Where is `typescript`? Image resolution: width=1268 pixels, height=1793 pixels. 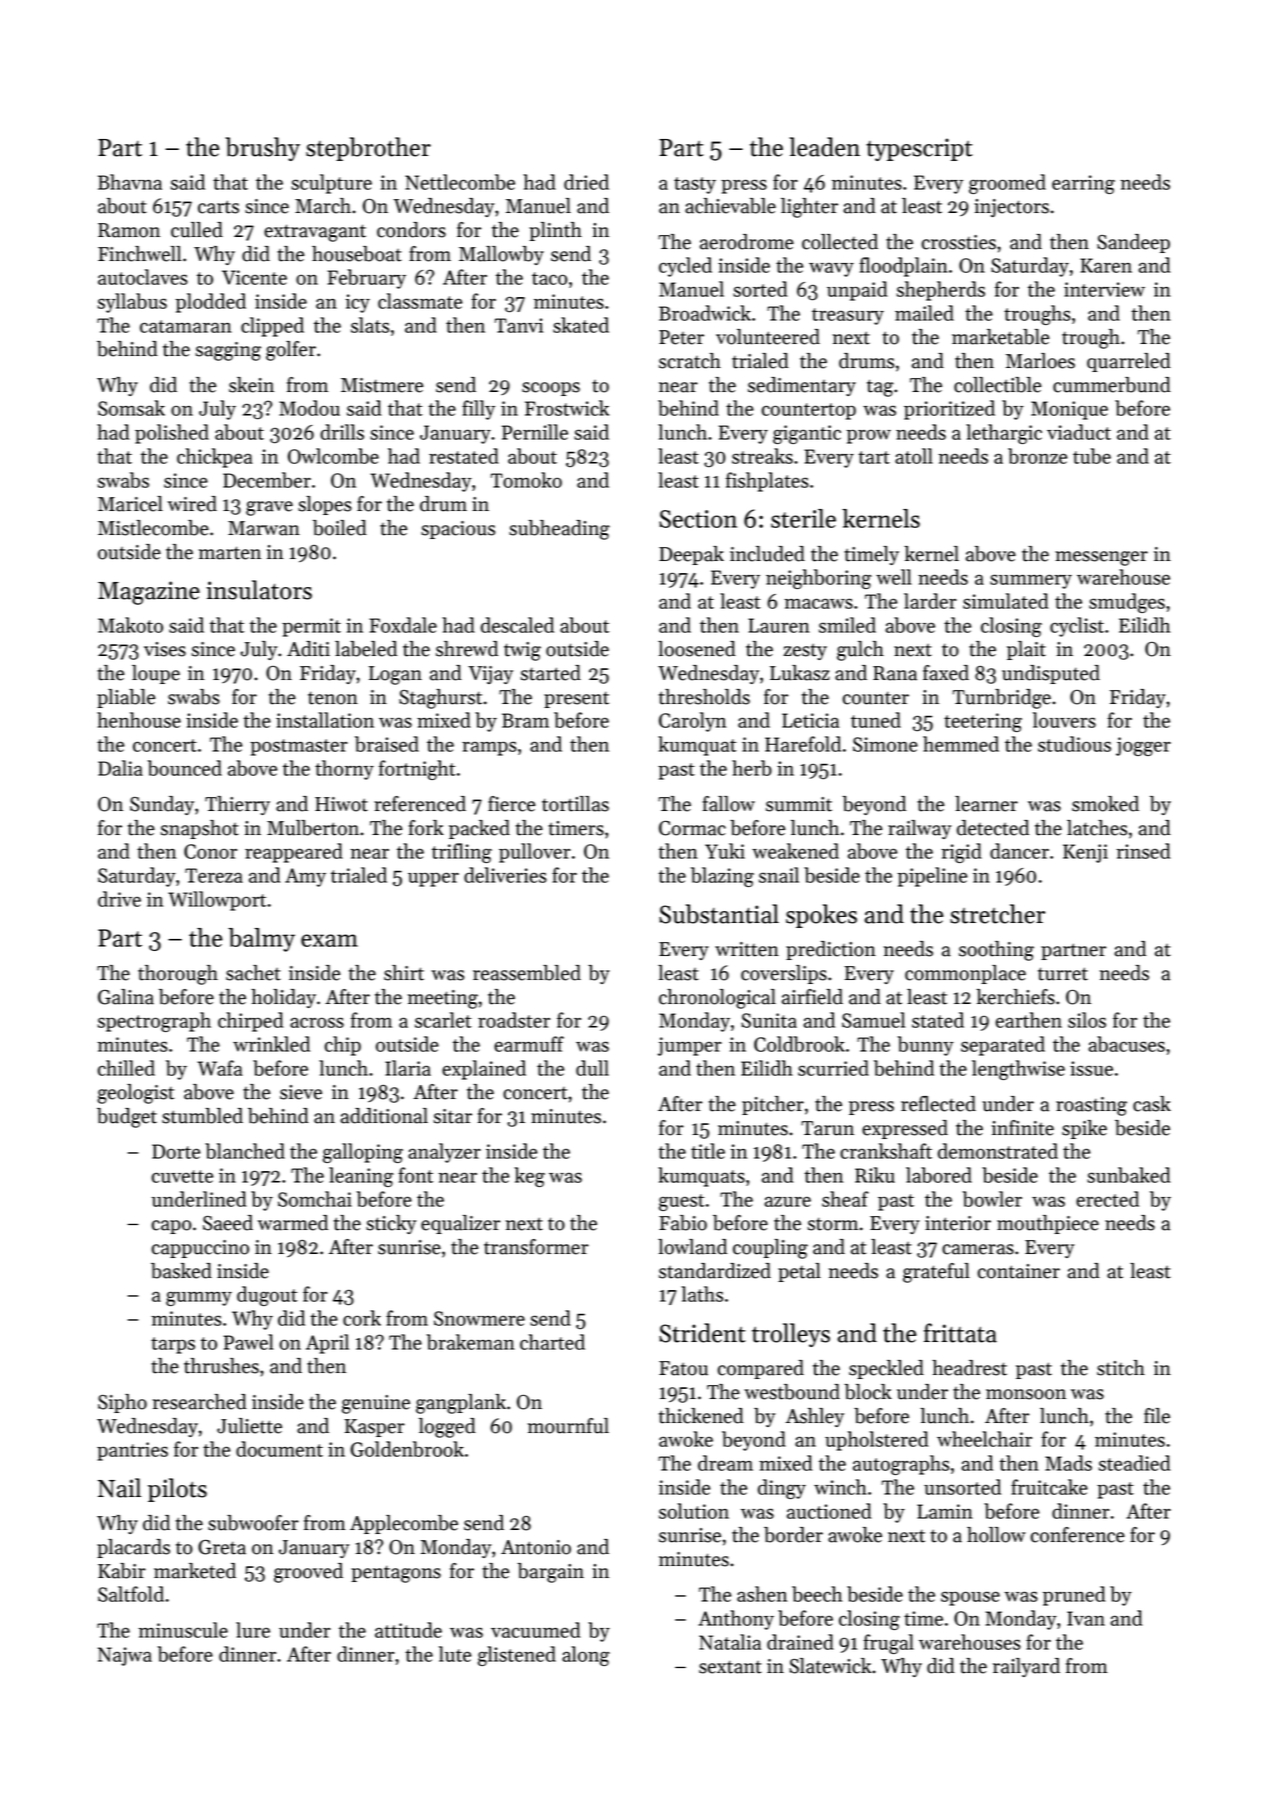 typescript is located at coordinates (919, 149).
